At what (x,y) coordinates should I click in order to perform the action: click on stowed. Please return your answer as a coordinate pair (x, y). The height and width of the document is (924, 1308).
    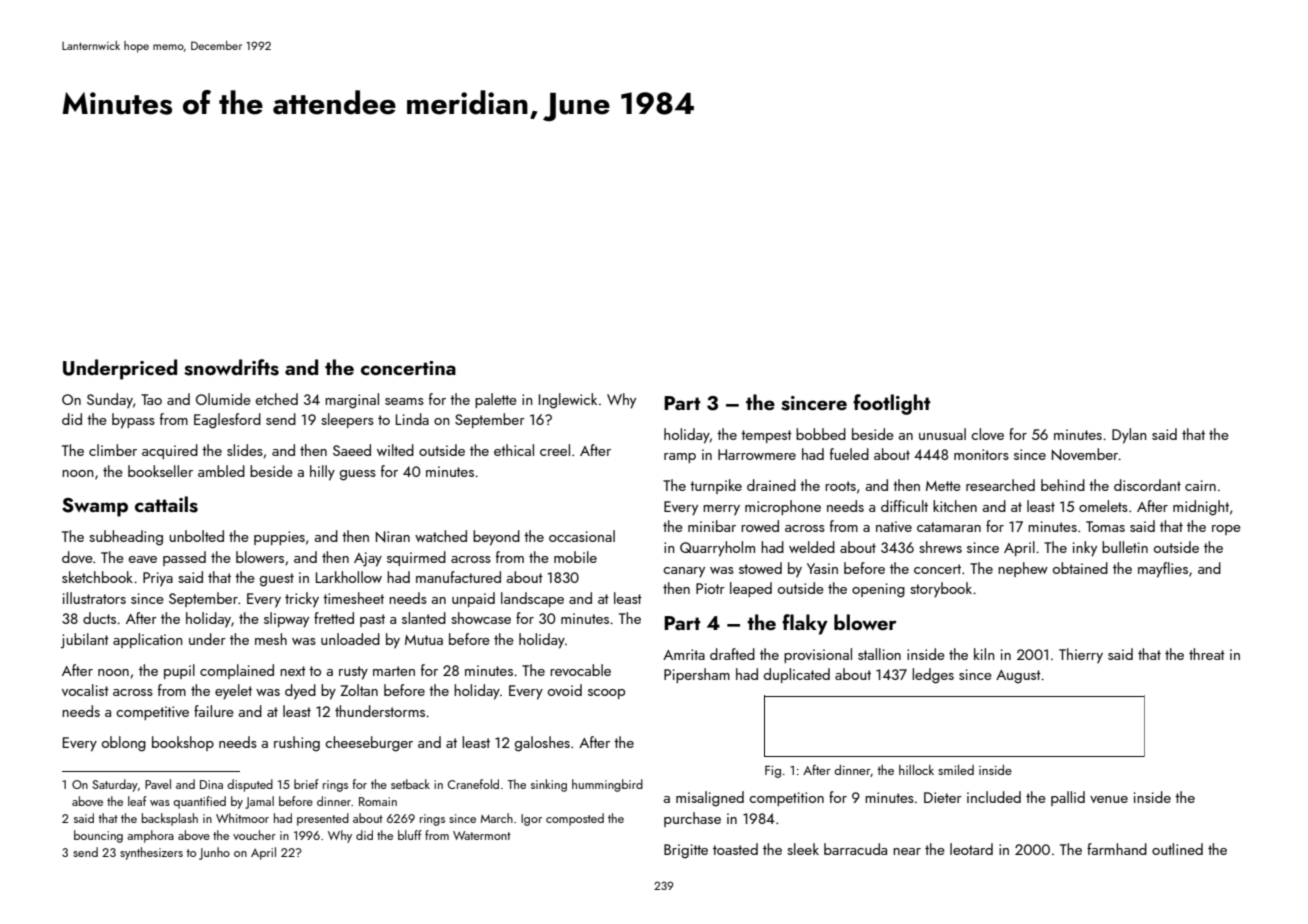
    Looking at the image, I should click on (760, 568).
